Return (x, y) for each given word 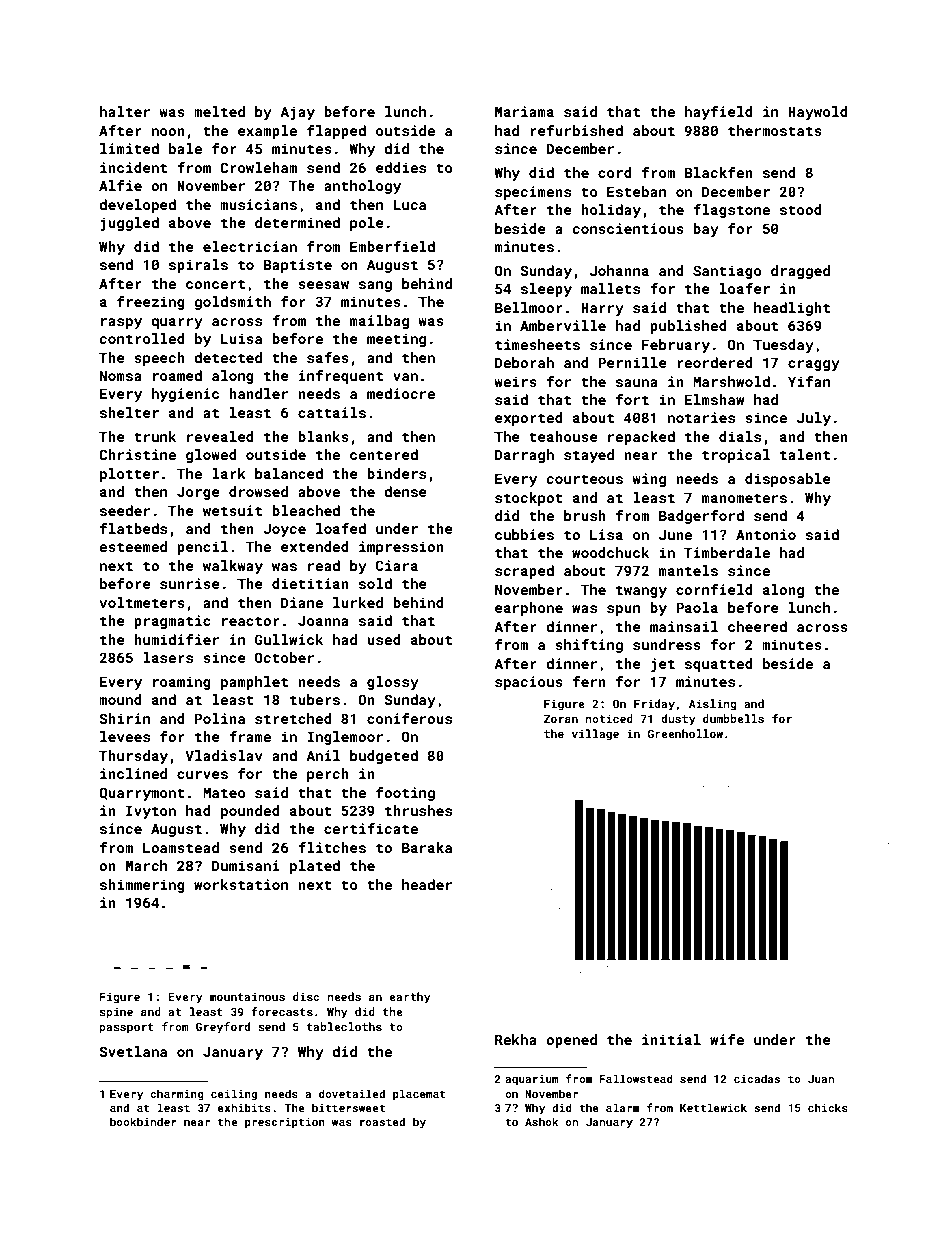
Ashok (542, 1121)
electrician (250, 246)
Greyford (223, 1028)
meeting (396, 340)
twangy (641, 591)
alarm (622, 1107)
